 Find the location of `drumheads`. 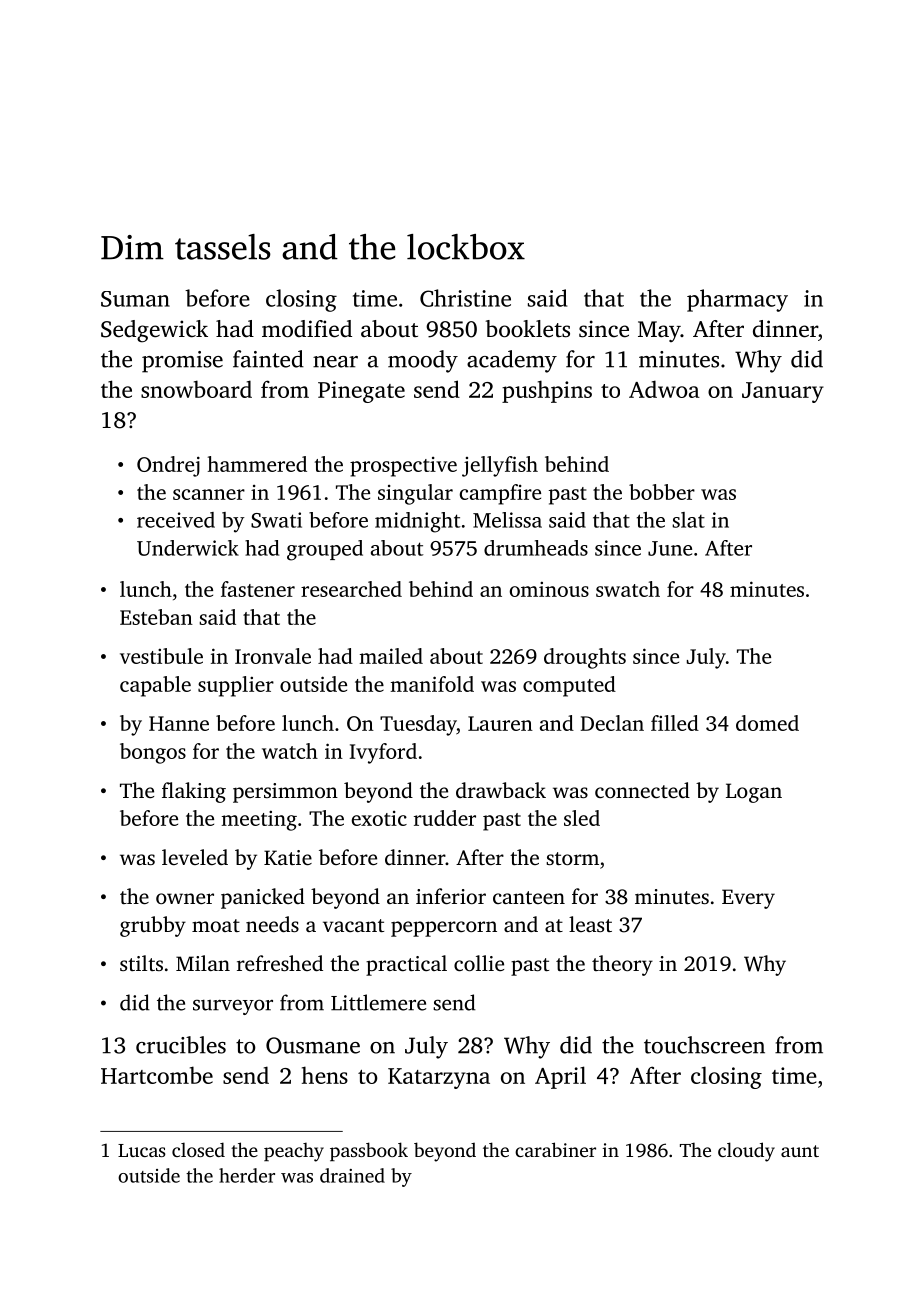

drumheads is located at coordinates (536, 548).
